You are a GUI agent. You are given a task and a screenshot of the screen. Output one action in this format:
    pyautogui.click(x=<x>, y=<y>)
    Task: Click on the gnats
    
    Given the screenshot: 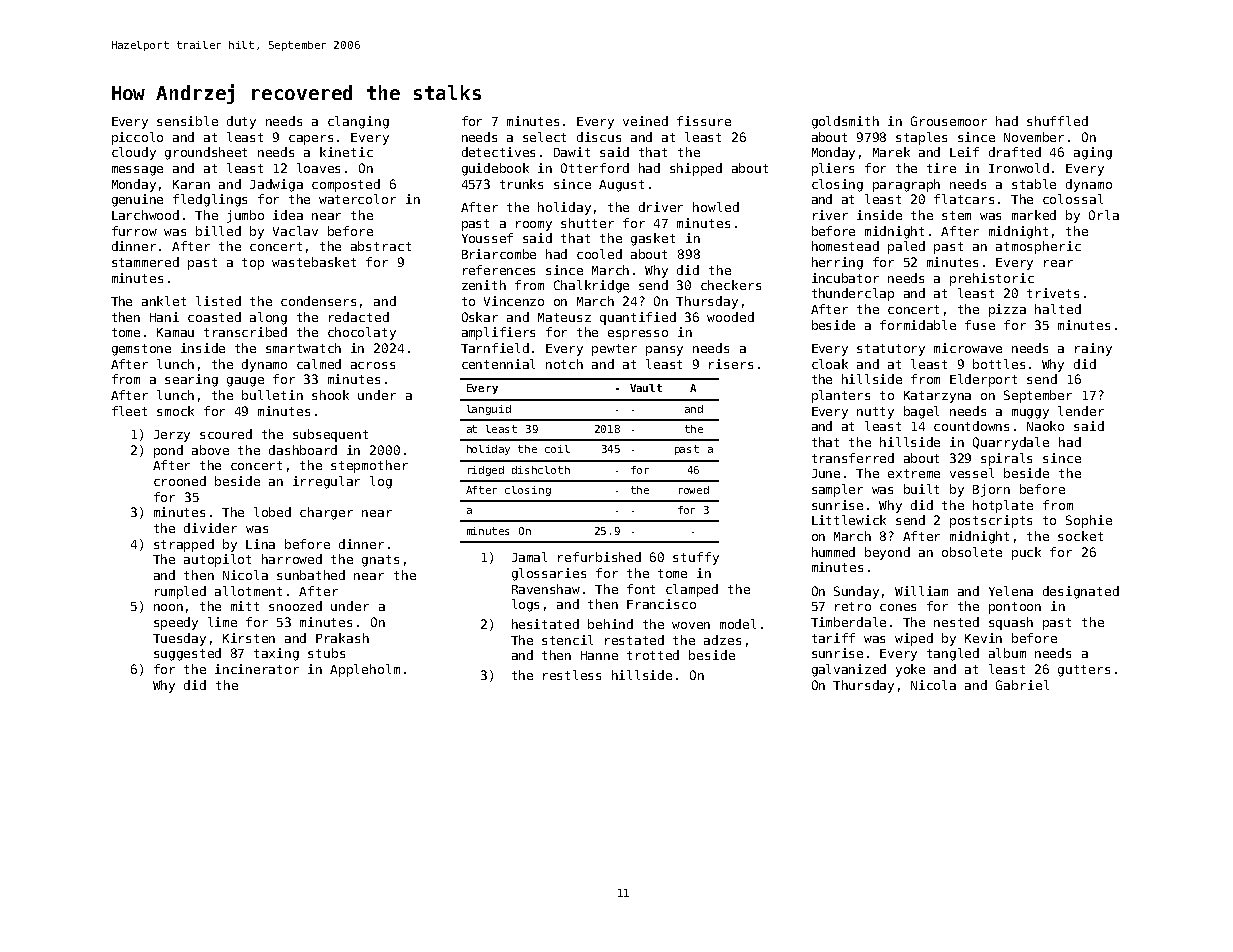 What is the action you would take?
    pyautogui.click(x=380, y=561)
